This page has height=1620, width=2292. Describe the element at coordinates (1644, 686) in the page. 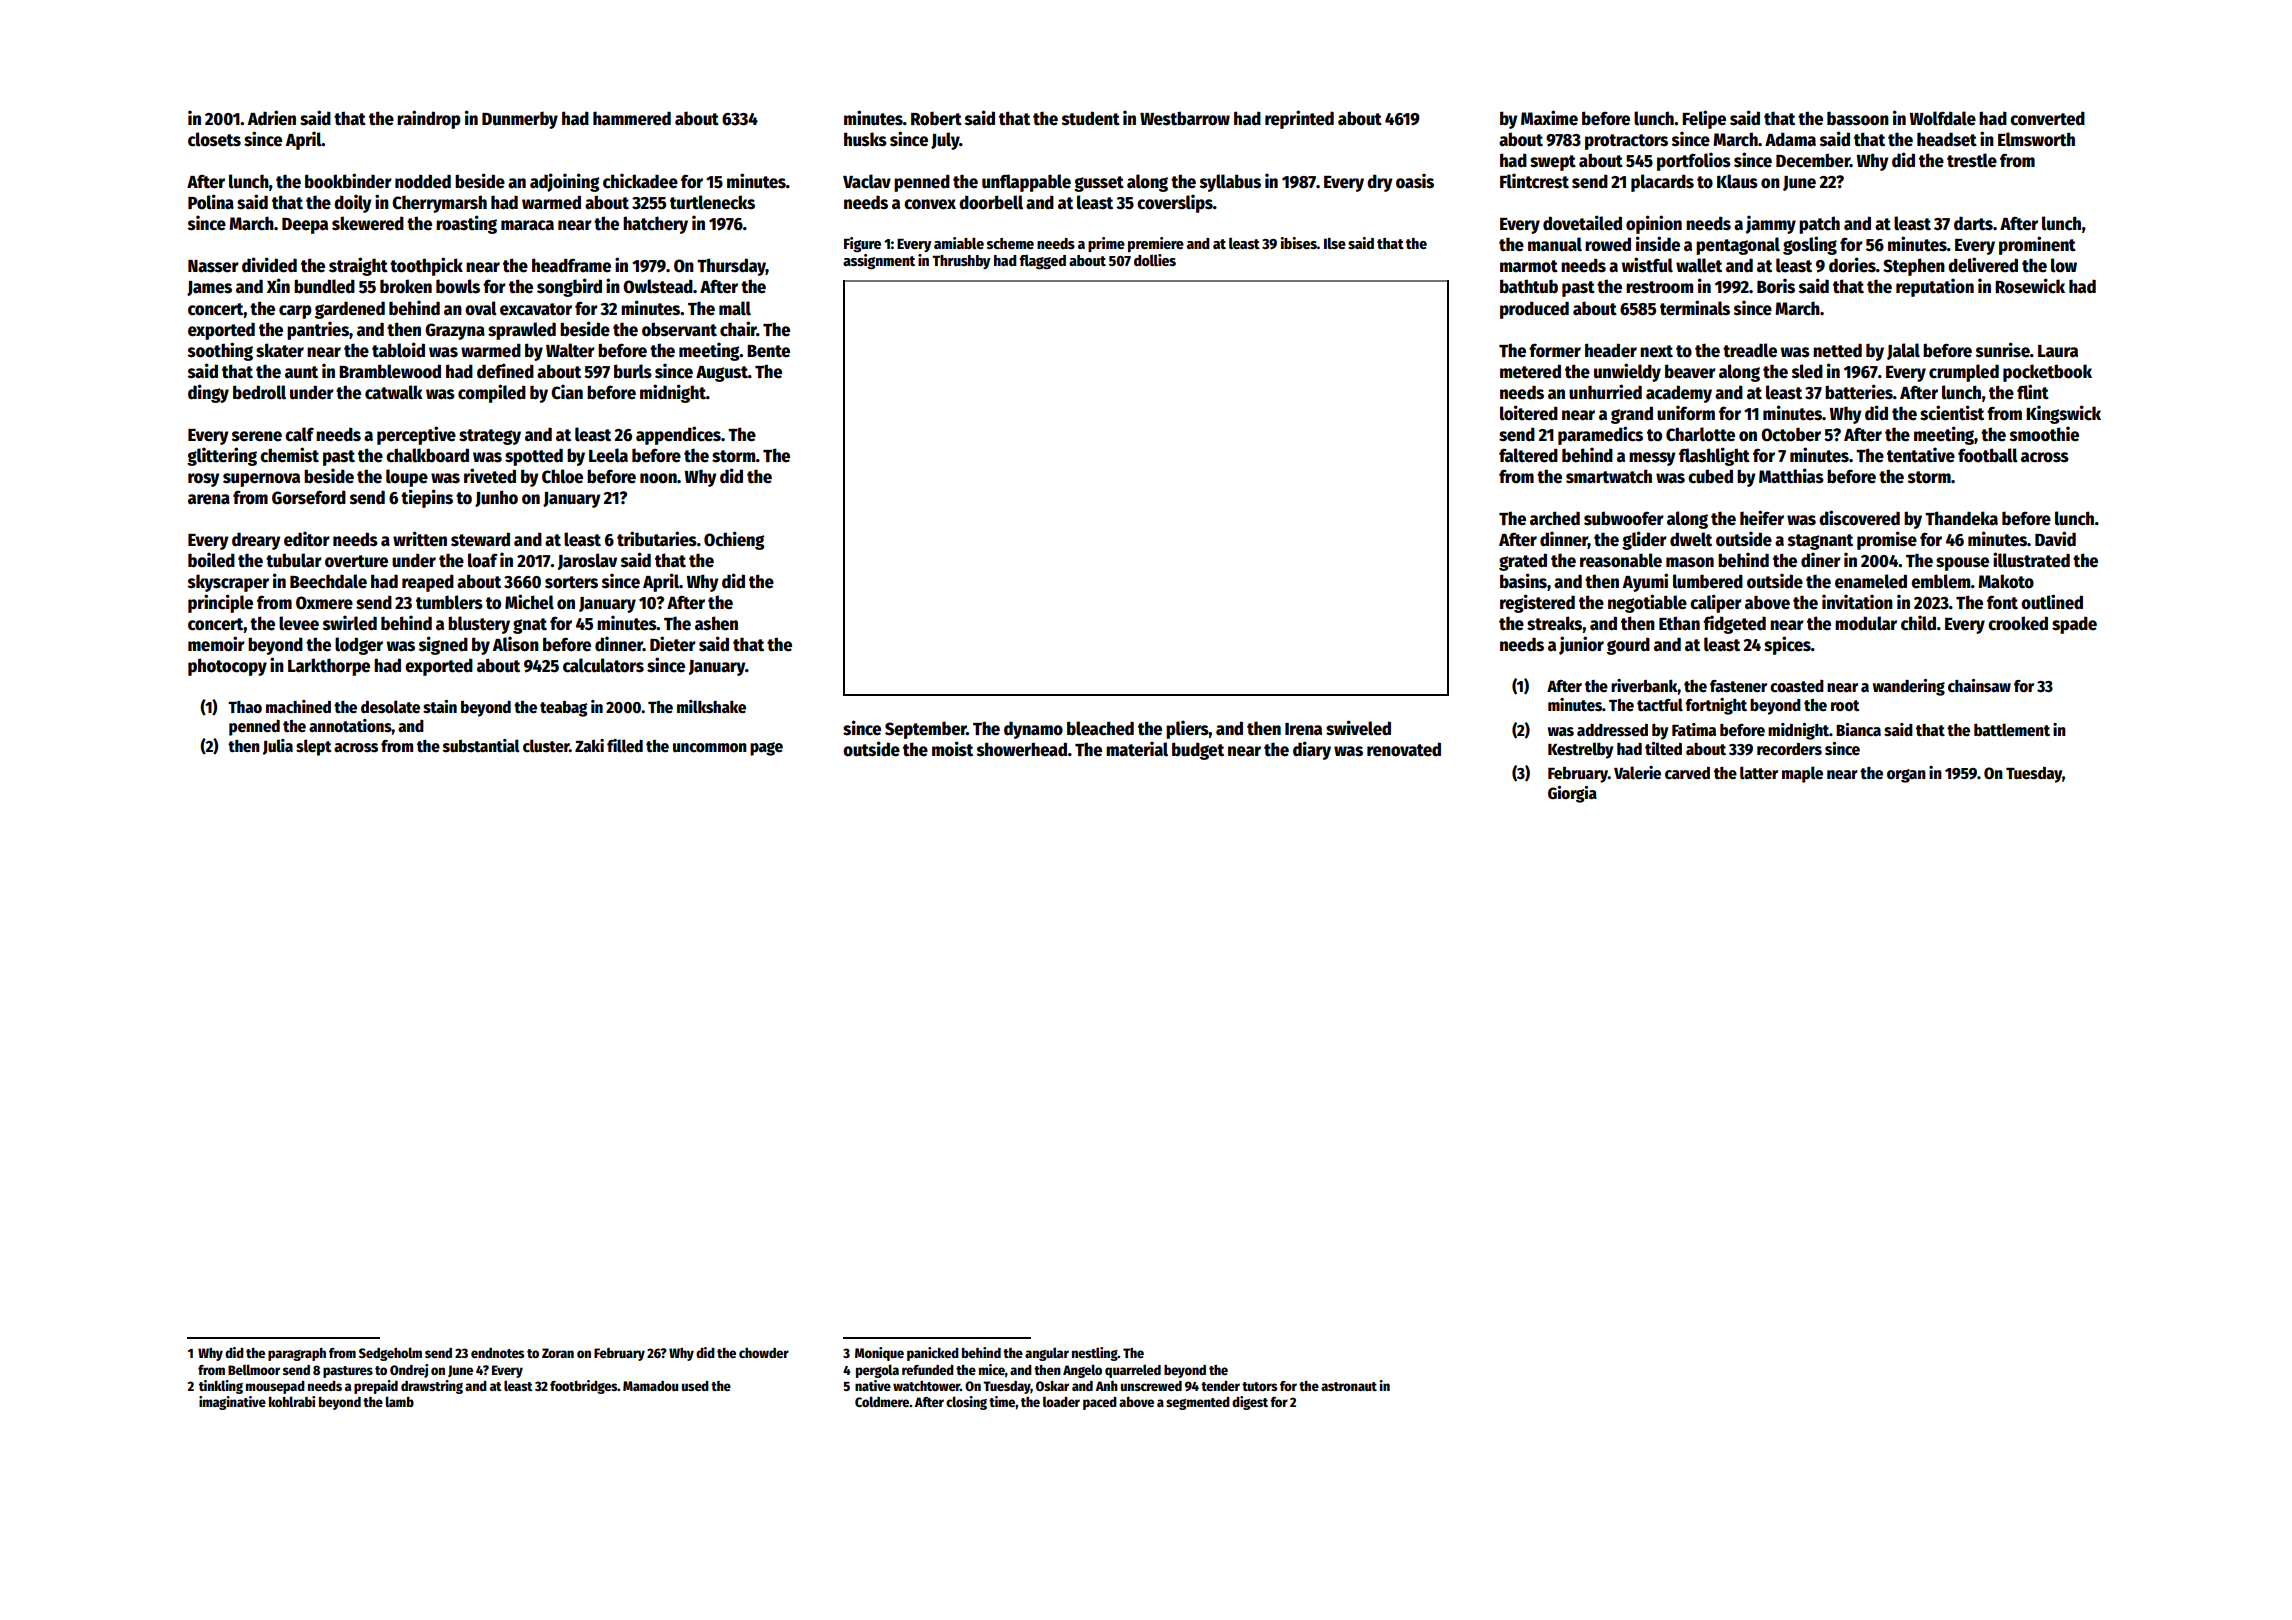

I see `riverbank` at that location.
